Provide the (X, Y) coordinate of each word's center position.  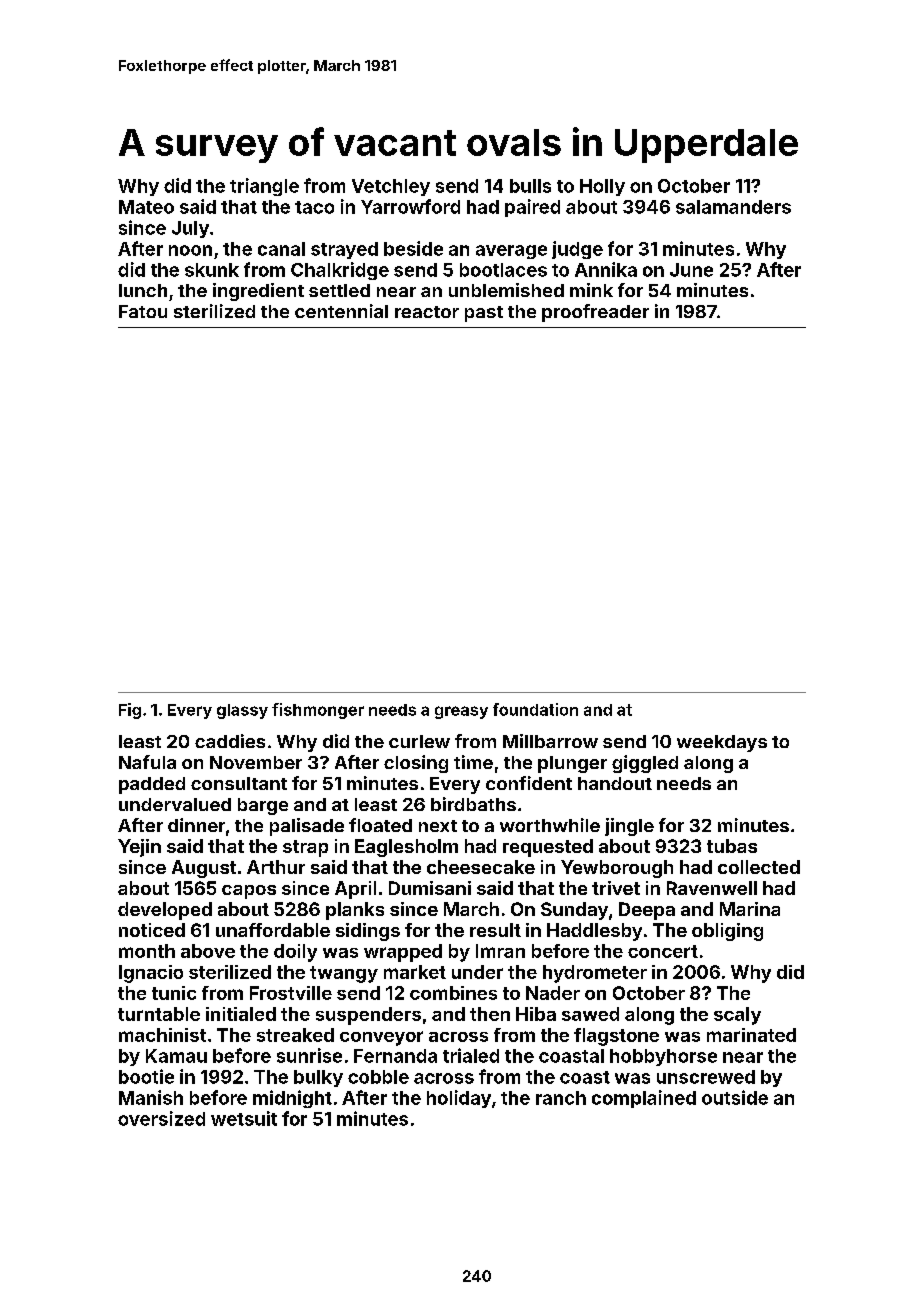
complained (644, 1099)
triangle (264, 187)
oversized (161, 1118)
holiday (459, 1099)
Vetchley (391, 187)
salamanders (733, 207)
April (355, 890)
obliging (727, 932)
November (256, 762)
